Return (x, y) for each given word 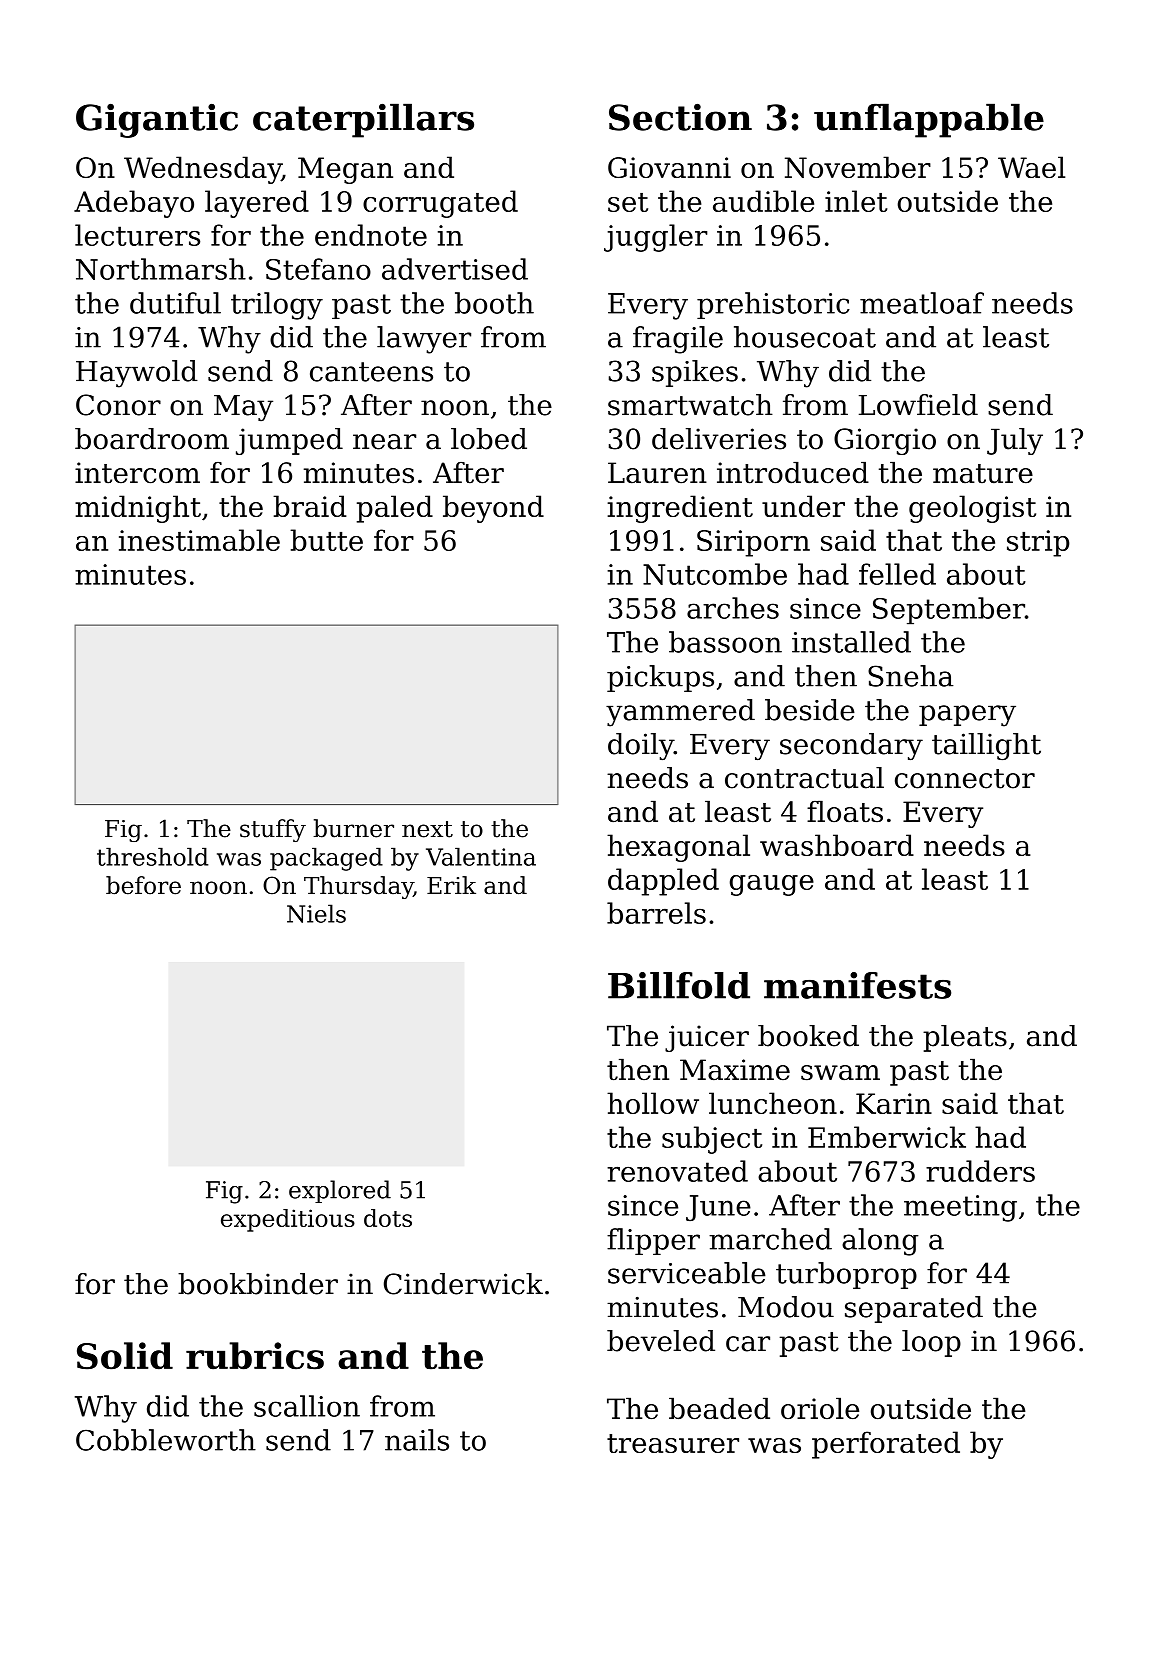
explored (340, 1191)
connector (965, 779)
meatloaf (922, 303)
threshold (152, 857)
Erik (451, 885)
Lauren (657, 473)
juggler (656, 238)
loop (931, 1343)
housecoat (805, 337)
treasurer (673, 1443)
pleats (965, 1038)
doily (641, 746)
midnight (138, 509)
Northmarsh (161, 269)
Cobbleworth (166, 1440)
